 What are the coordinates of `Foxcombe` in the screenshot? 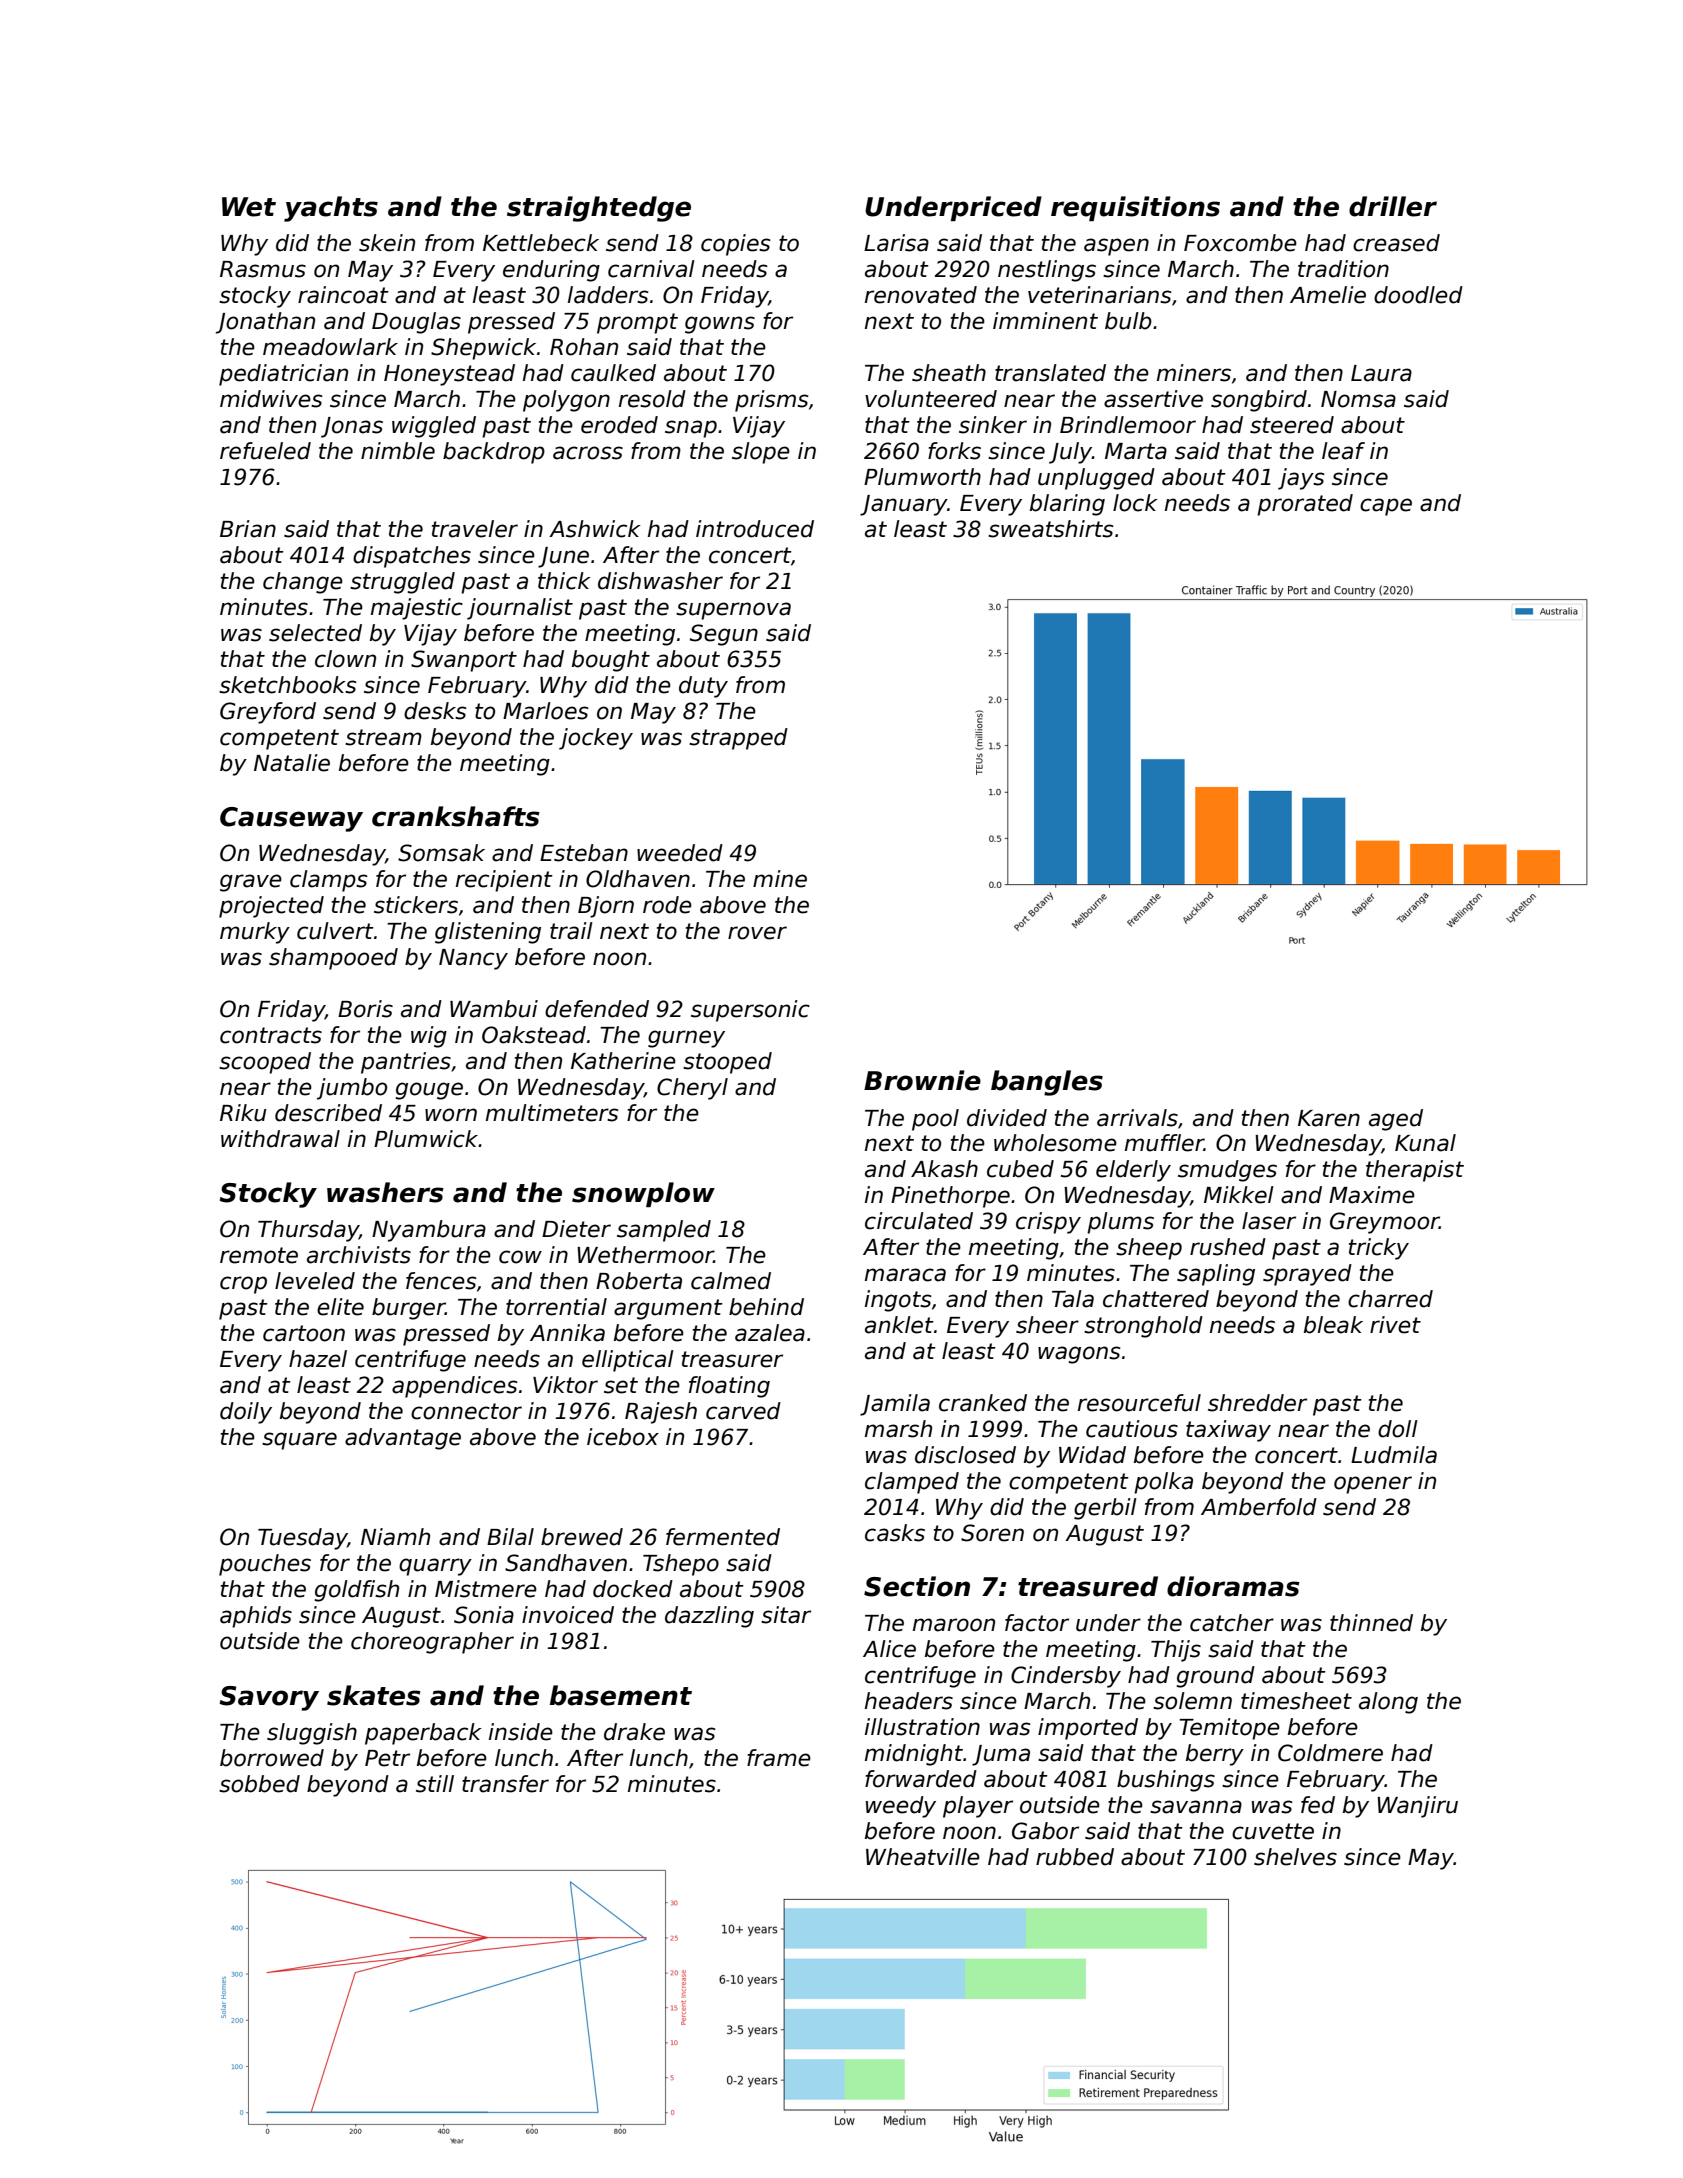 It's located at (1240, 243).
